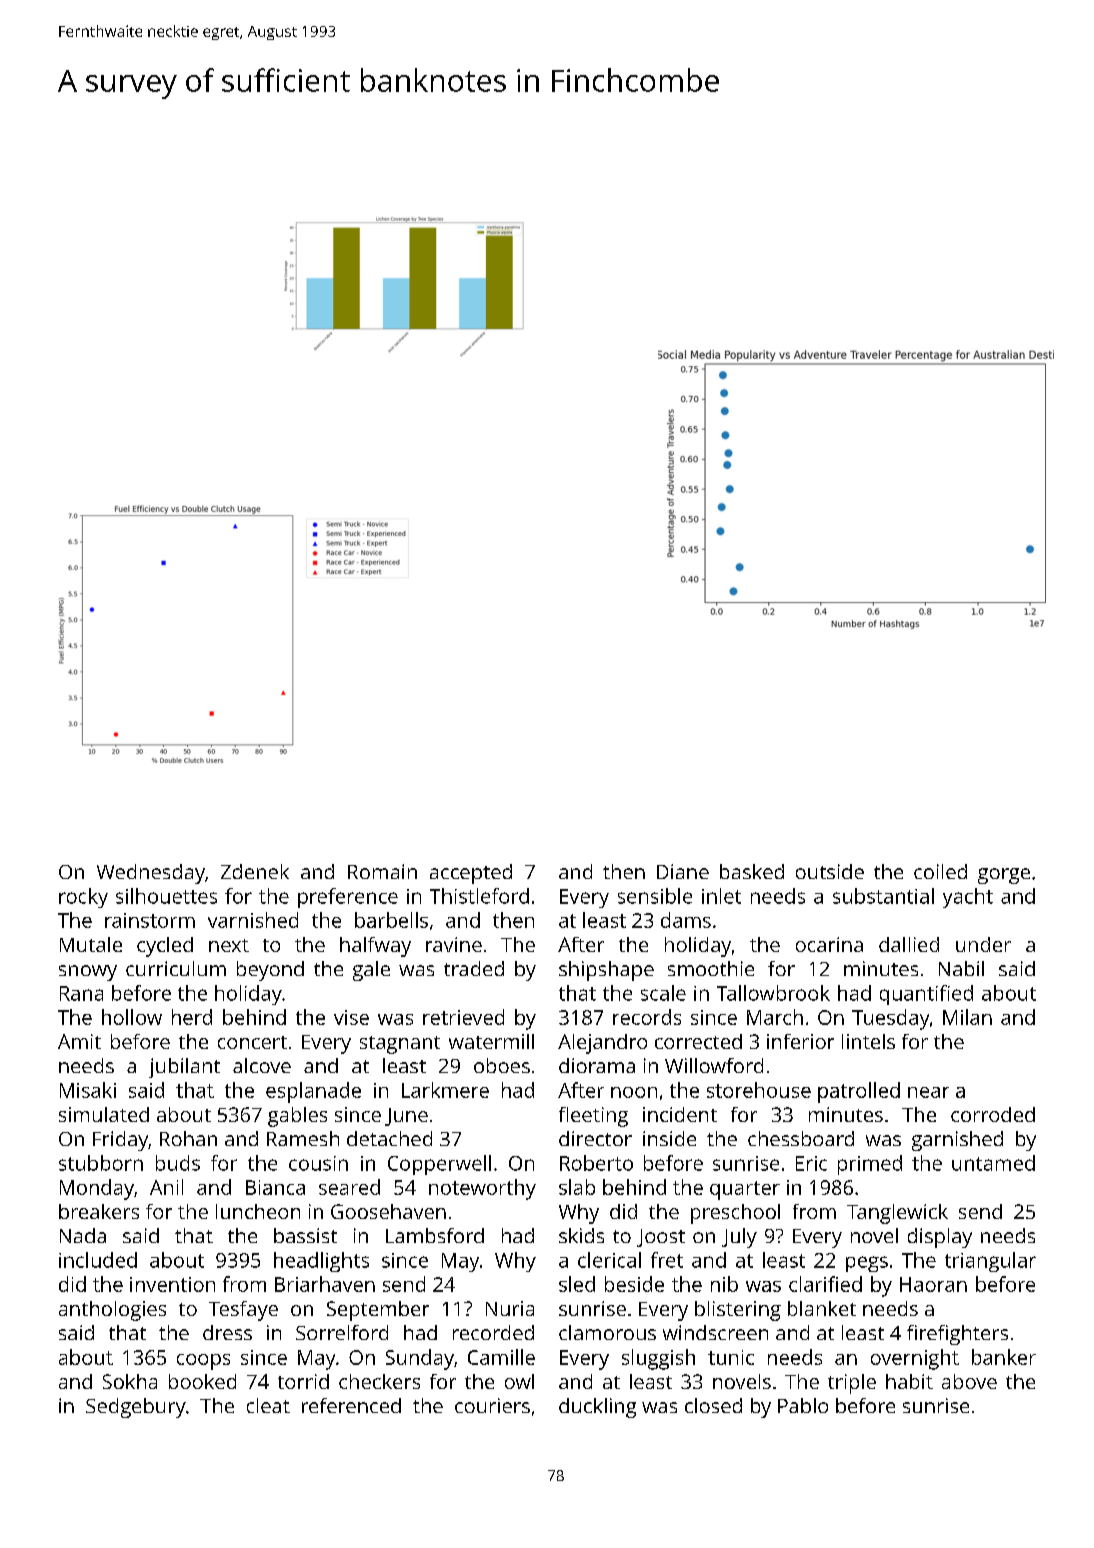  Describe the element at coordinates (136, 1408) in the screenshot. I see `Sedgebury` at that location.
